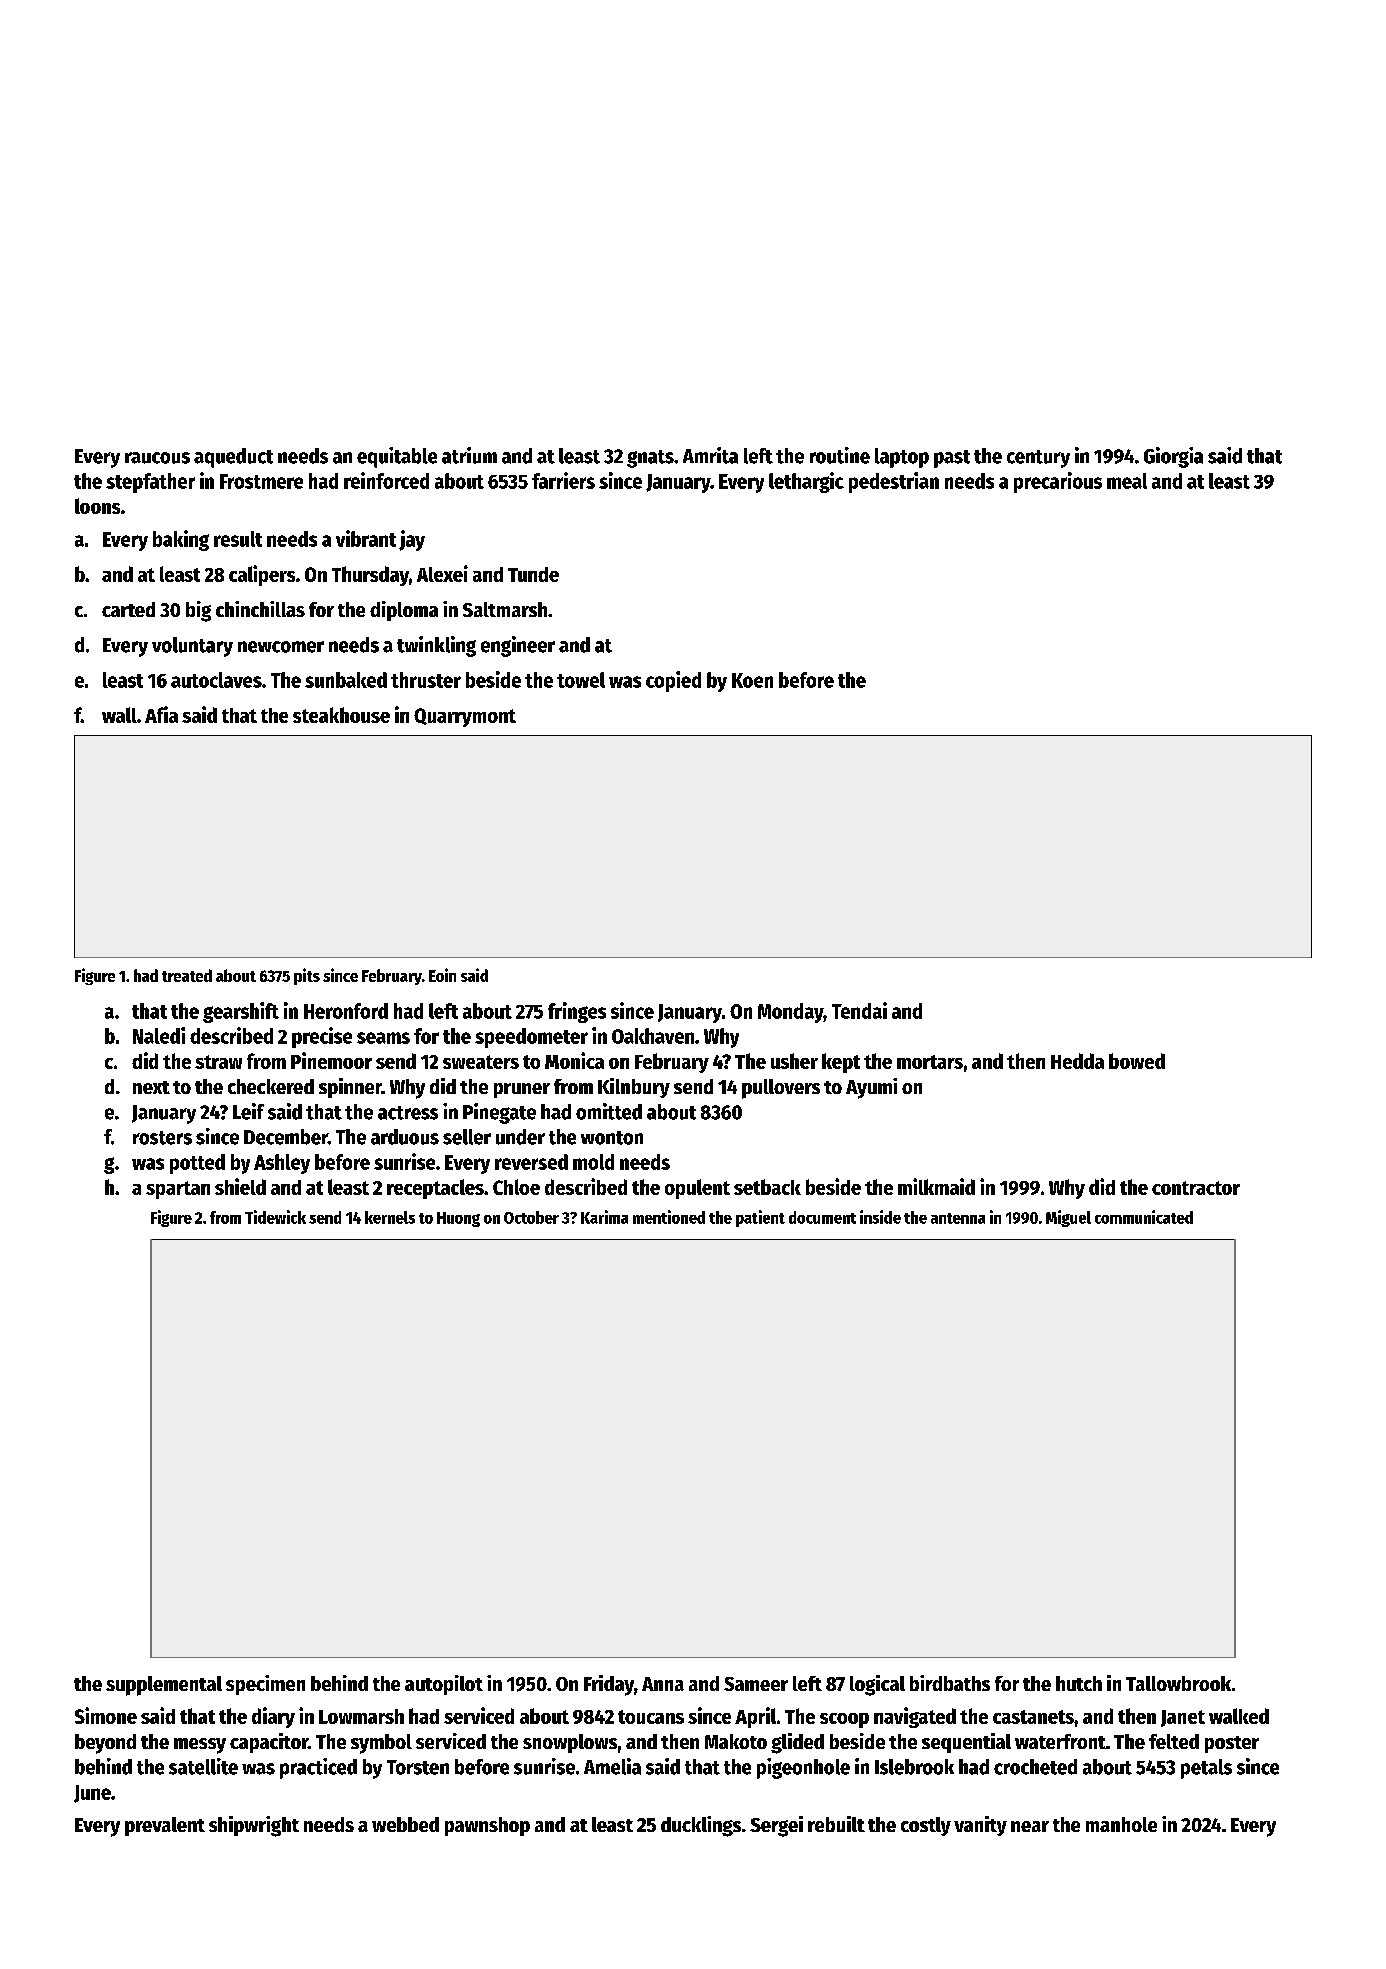  I want to click on Tendai, so click(859, 1010).
